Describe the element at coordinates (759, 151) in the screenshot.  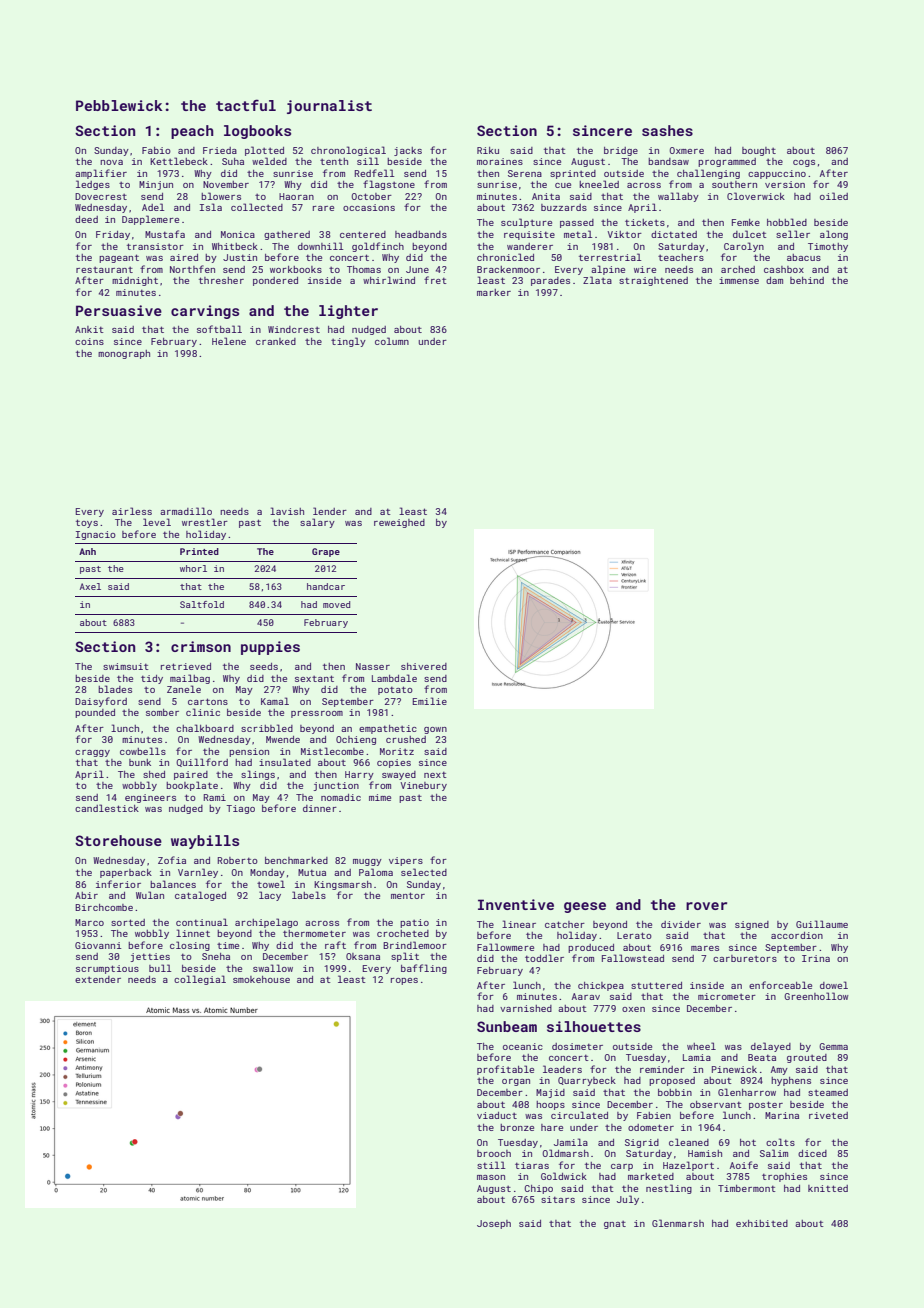
I see `bought` at that location.
